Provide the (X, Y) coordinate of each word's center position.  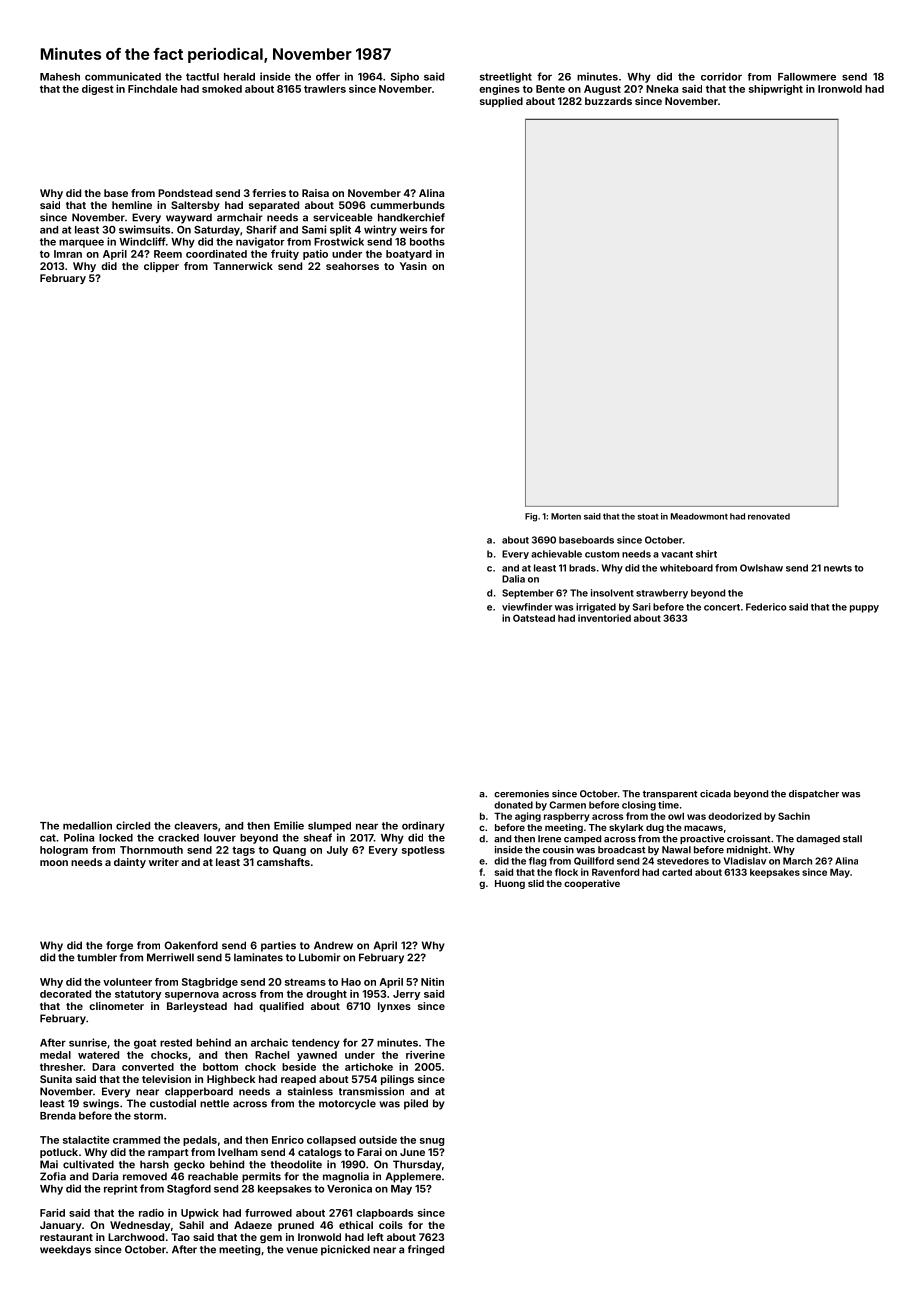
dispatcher (814, 794)
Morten (566, 516)
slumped (329, 827)
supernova (192, 996)
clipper (161, 267)
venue (302, 1250)
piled (416, 1104)
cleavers (196, 826)
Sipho (405, 77)
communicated (123, 76)
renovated (769, 516)
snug (432, 1142)
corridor (721, 76)
